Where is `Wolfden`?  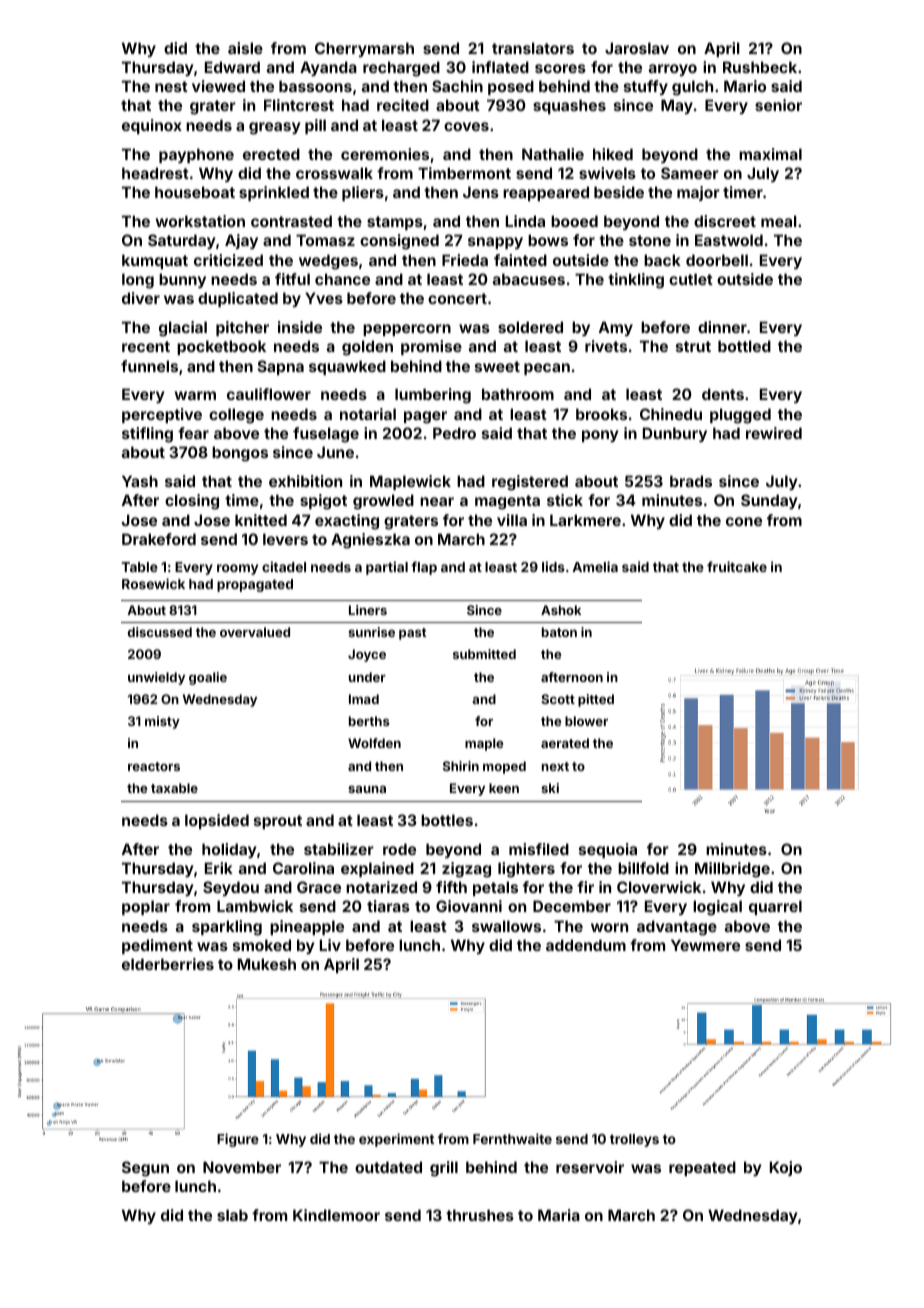 Wolfden is located at coordinates (374, 743).
